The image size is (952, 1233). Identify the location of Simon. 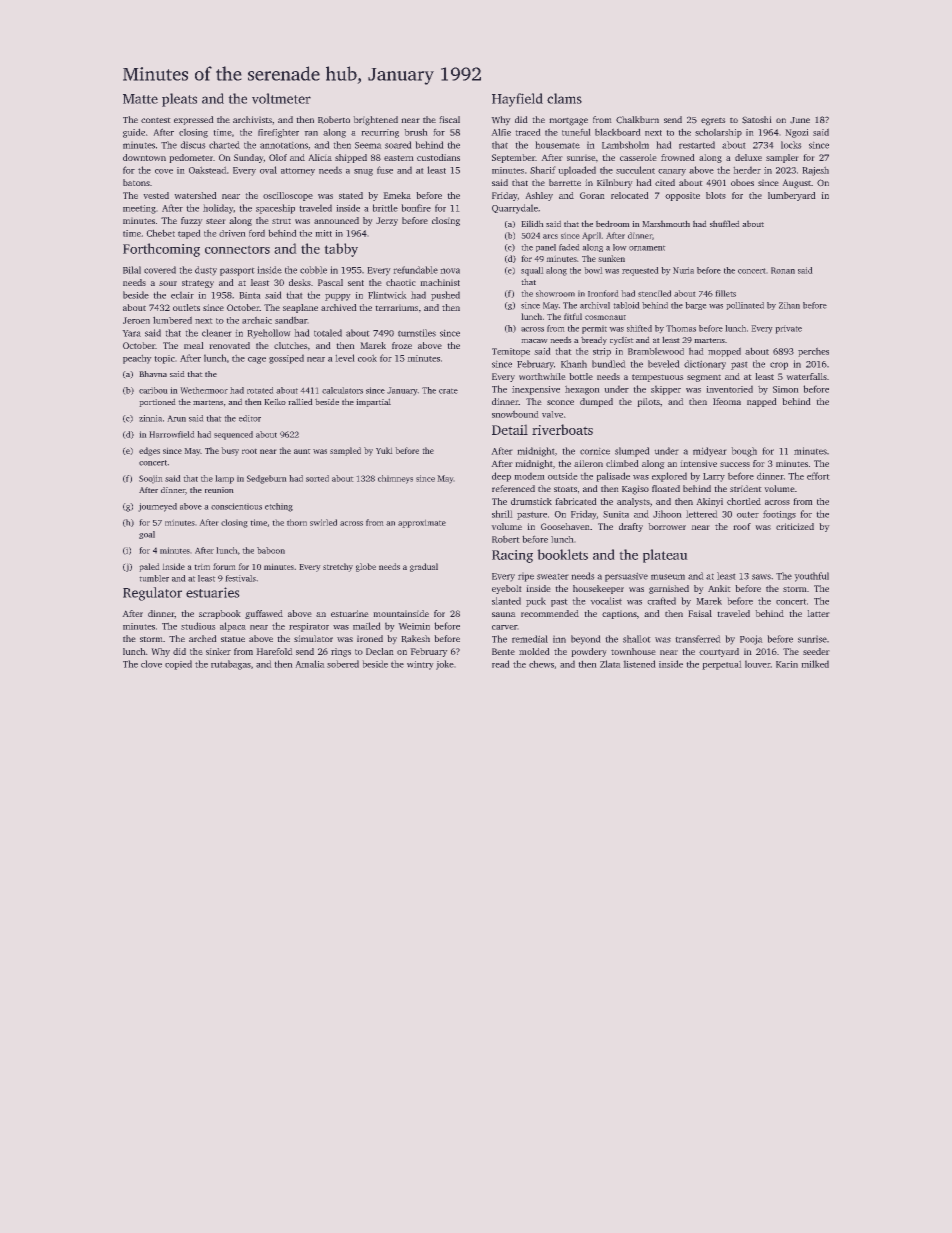
(785, 389).
